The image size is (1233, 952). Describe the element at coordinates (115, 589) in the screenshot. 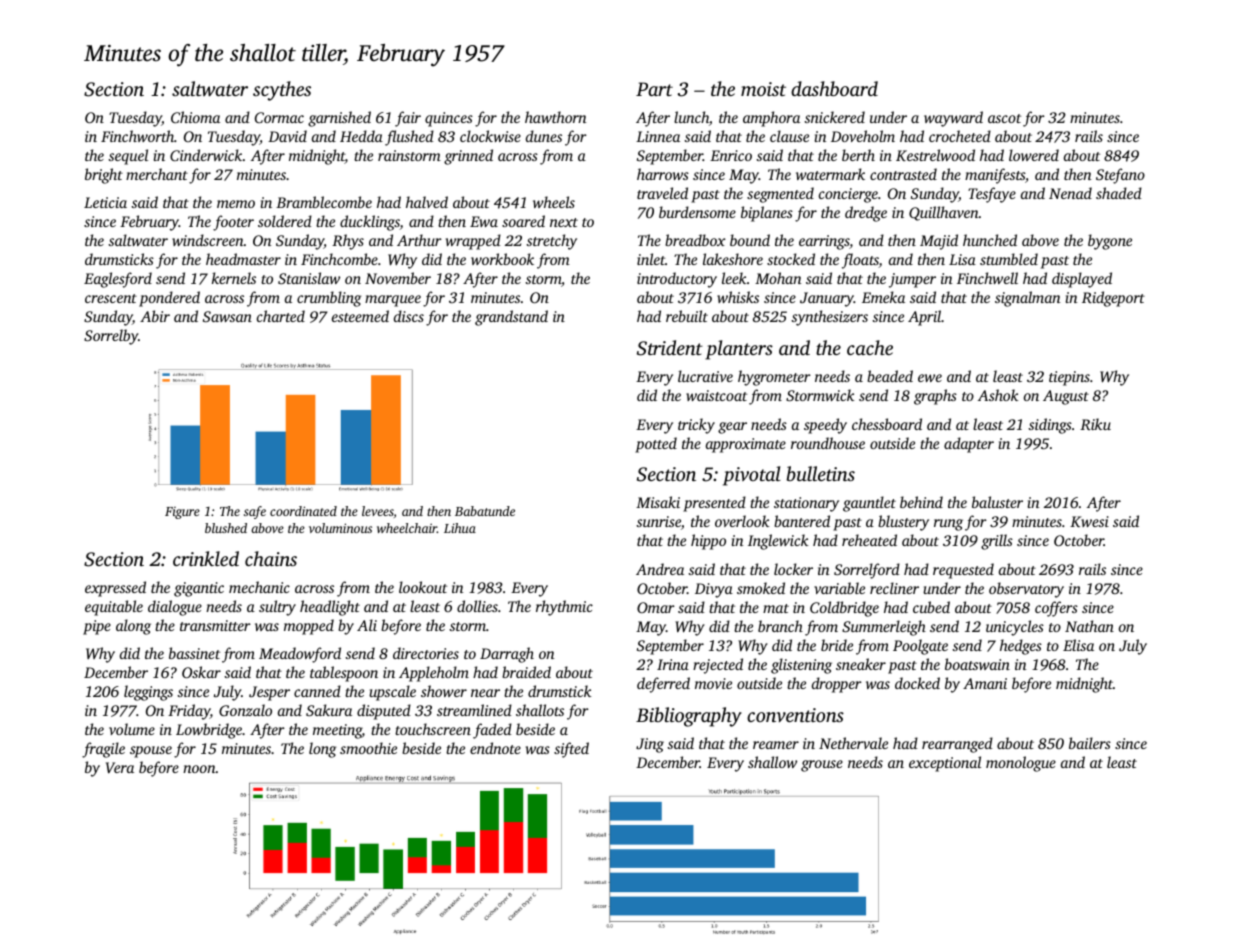

I see `expressed` at that location.
